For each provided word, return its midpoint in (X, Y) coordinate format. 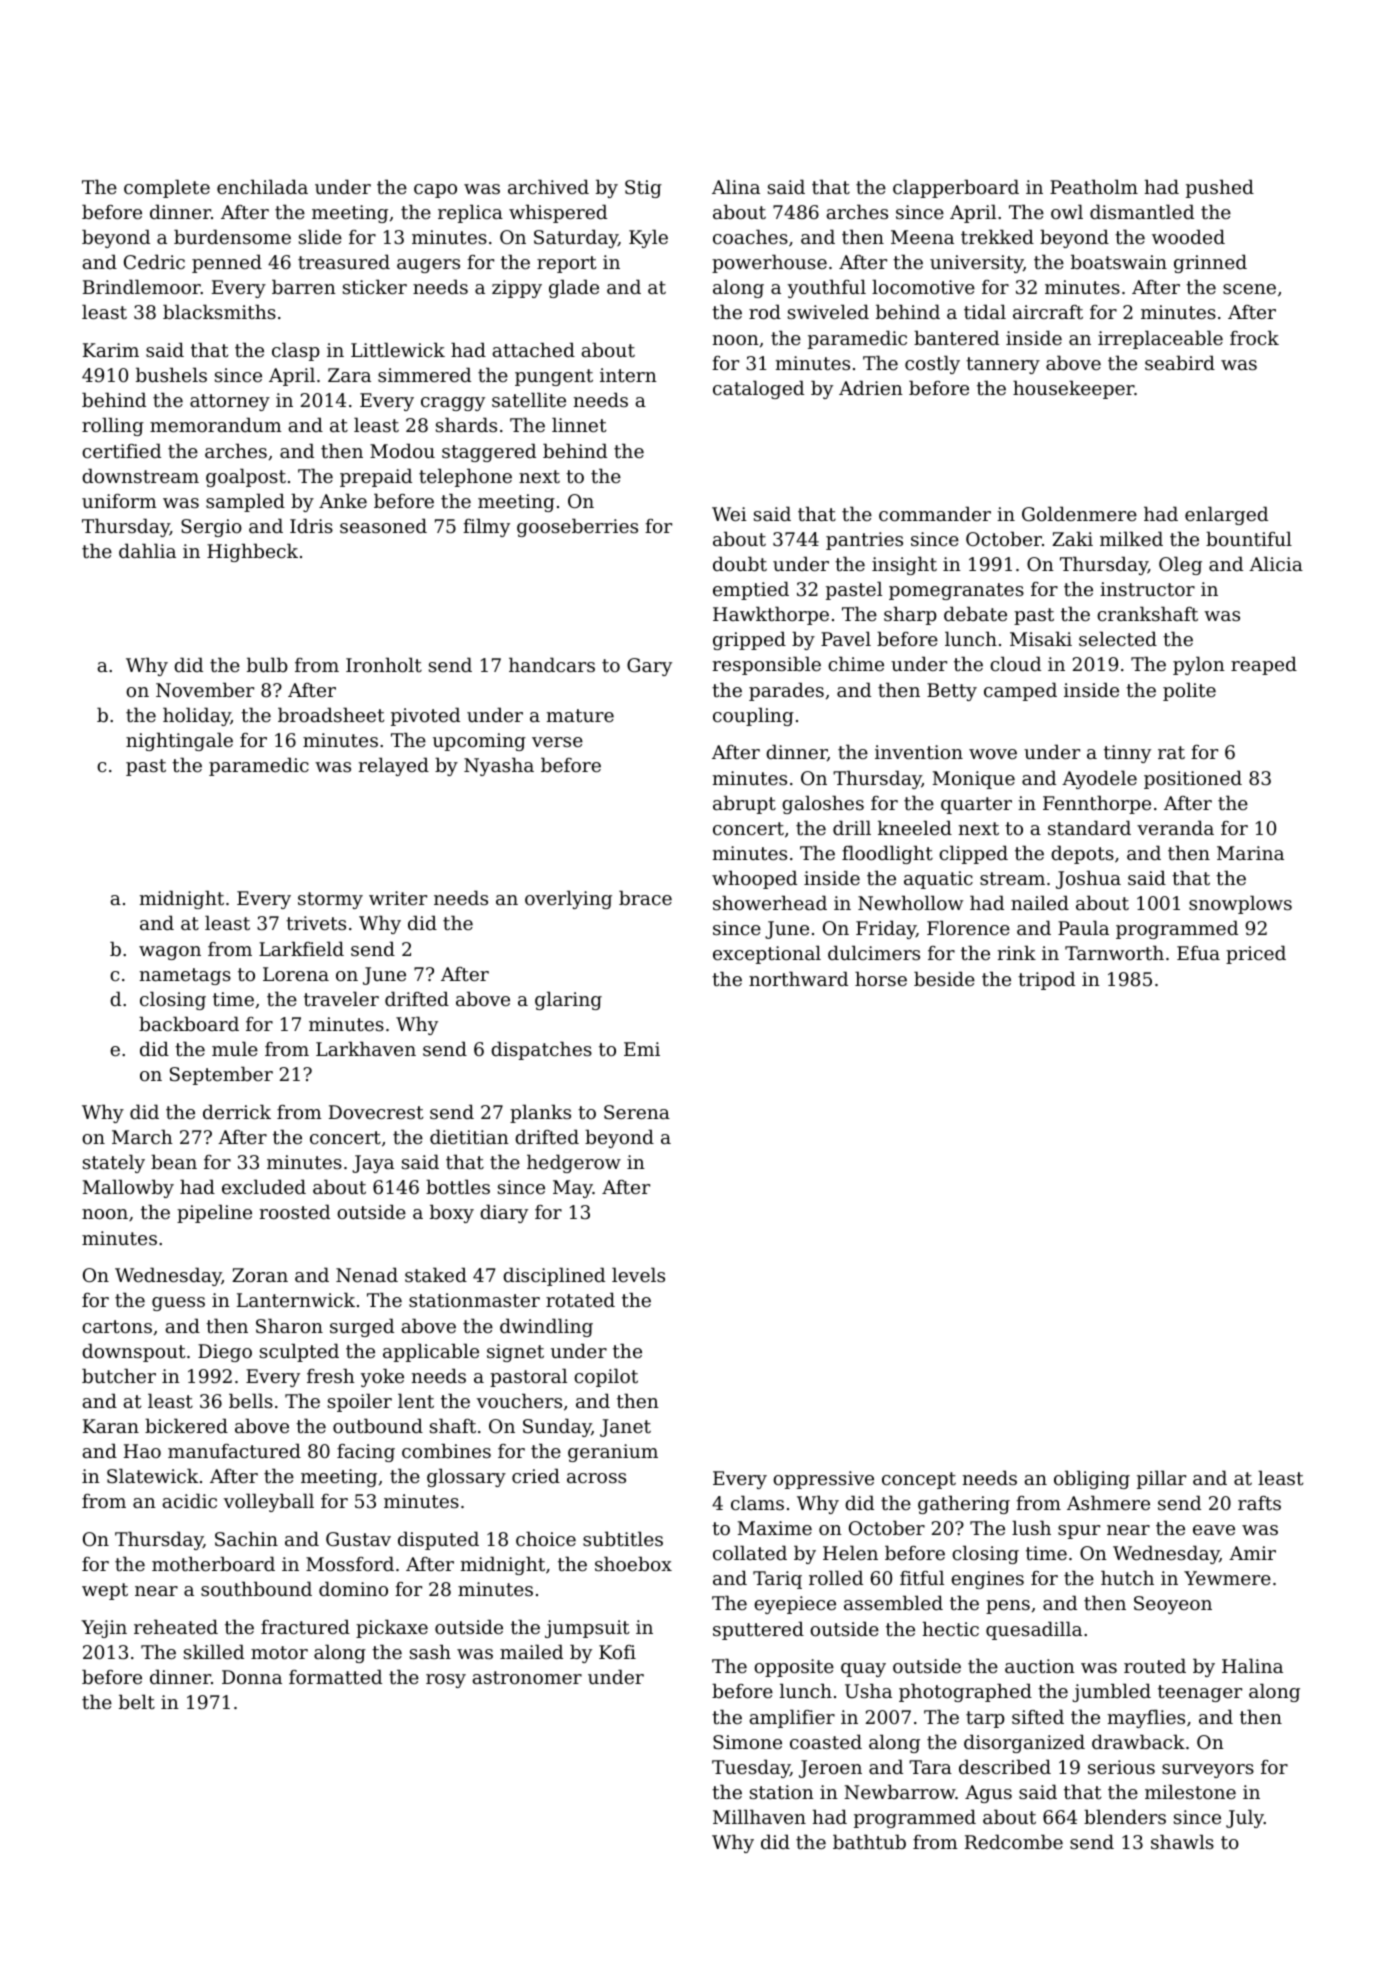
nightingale (179, 741)
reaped (1264, 665)
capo (435, 191)
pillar (1161, 1479)
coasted (826, 1741)
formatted (335, 1676)
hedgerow (574, 1163)
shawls (1182, 1841)
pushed (1220, 188)
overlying (568, 899)
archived (548, 186)
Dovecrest (376, 1112)
